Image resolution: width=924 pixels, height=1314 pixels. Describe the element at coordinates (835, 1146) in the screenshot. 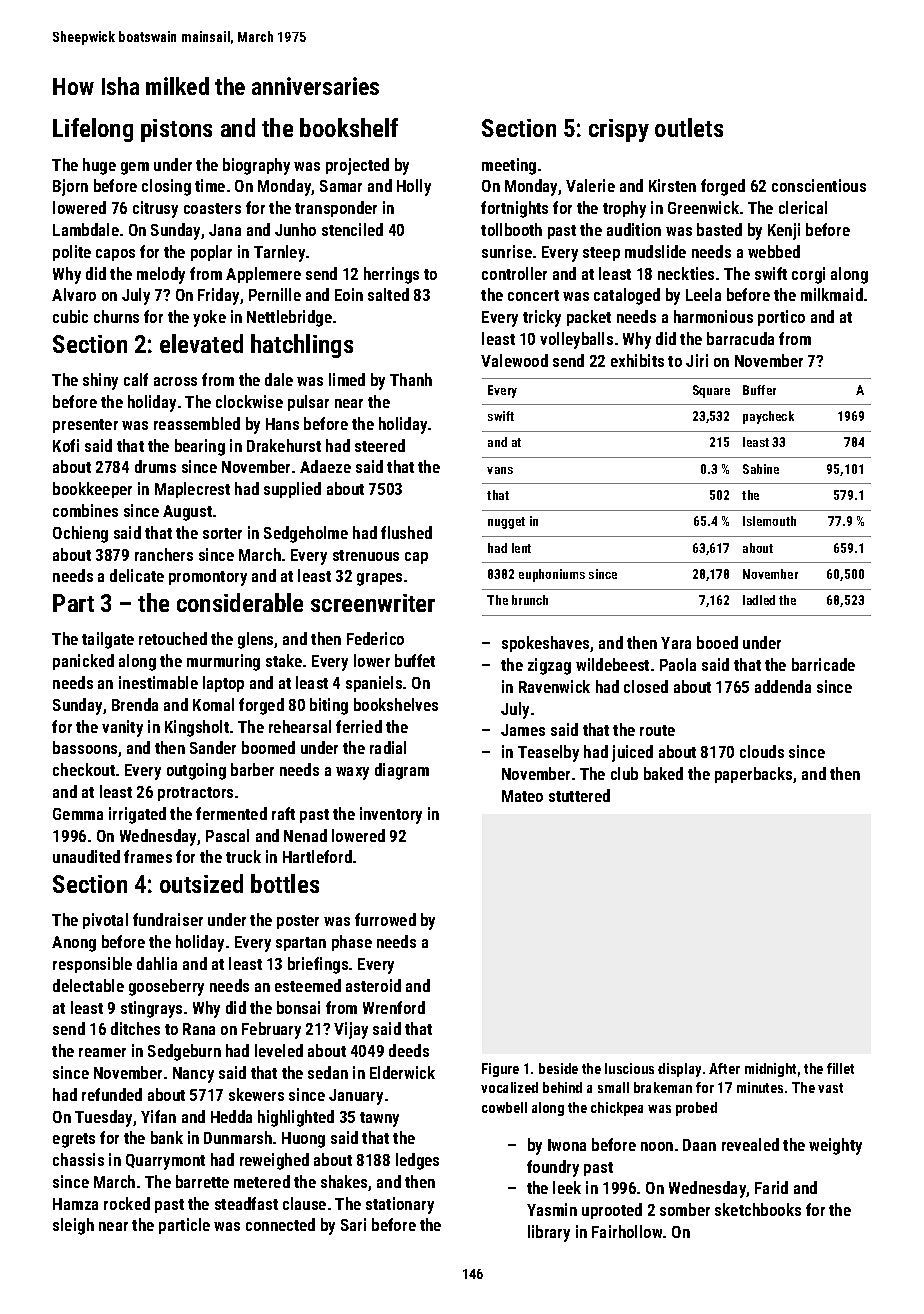

I see `weighty` at that location.
